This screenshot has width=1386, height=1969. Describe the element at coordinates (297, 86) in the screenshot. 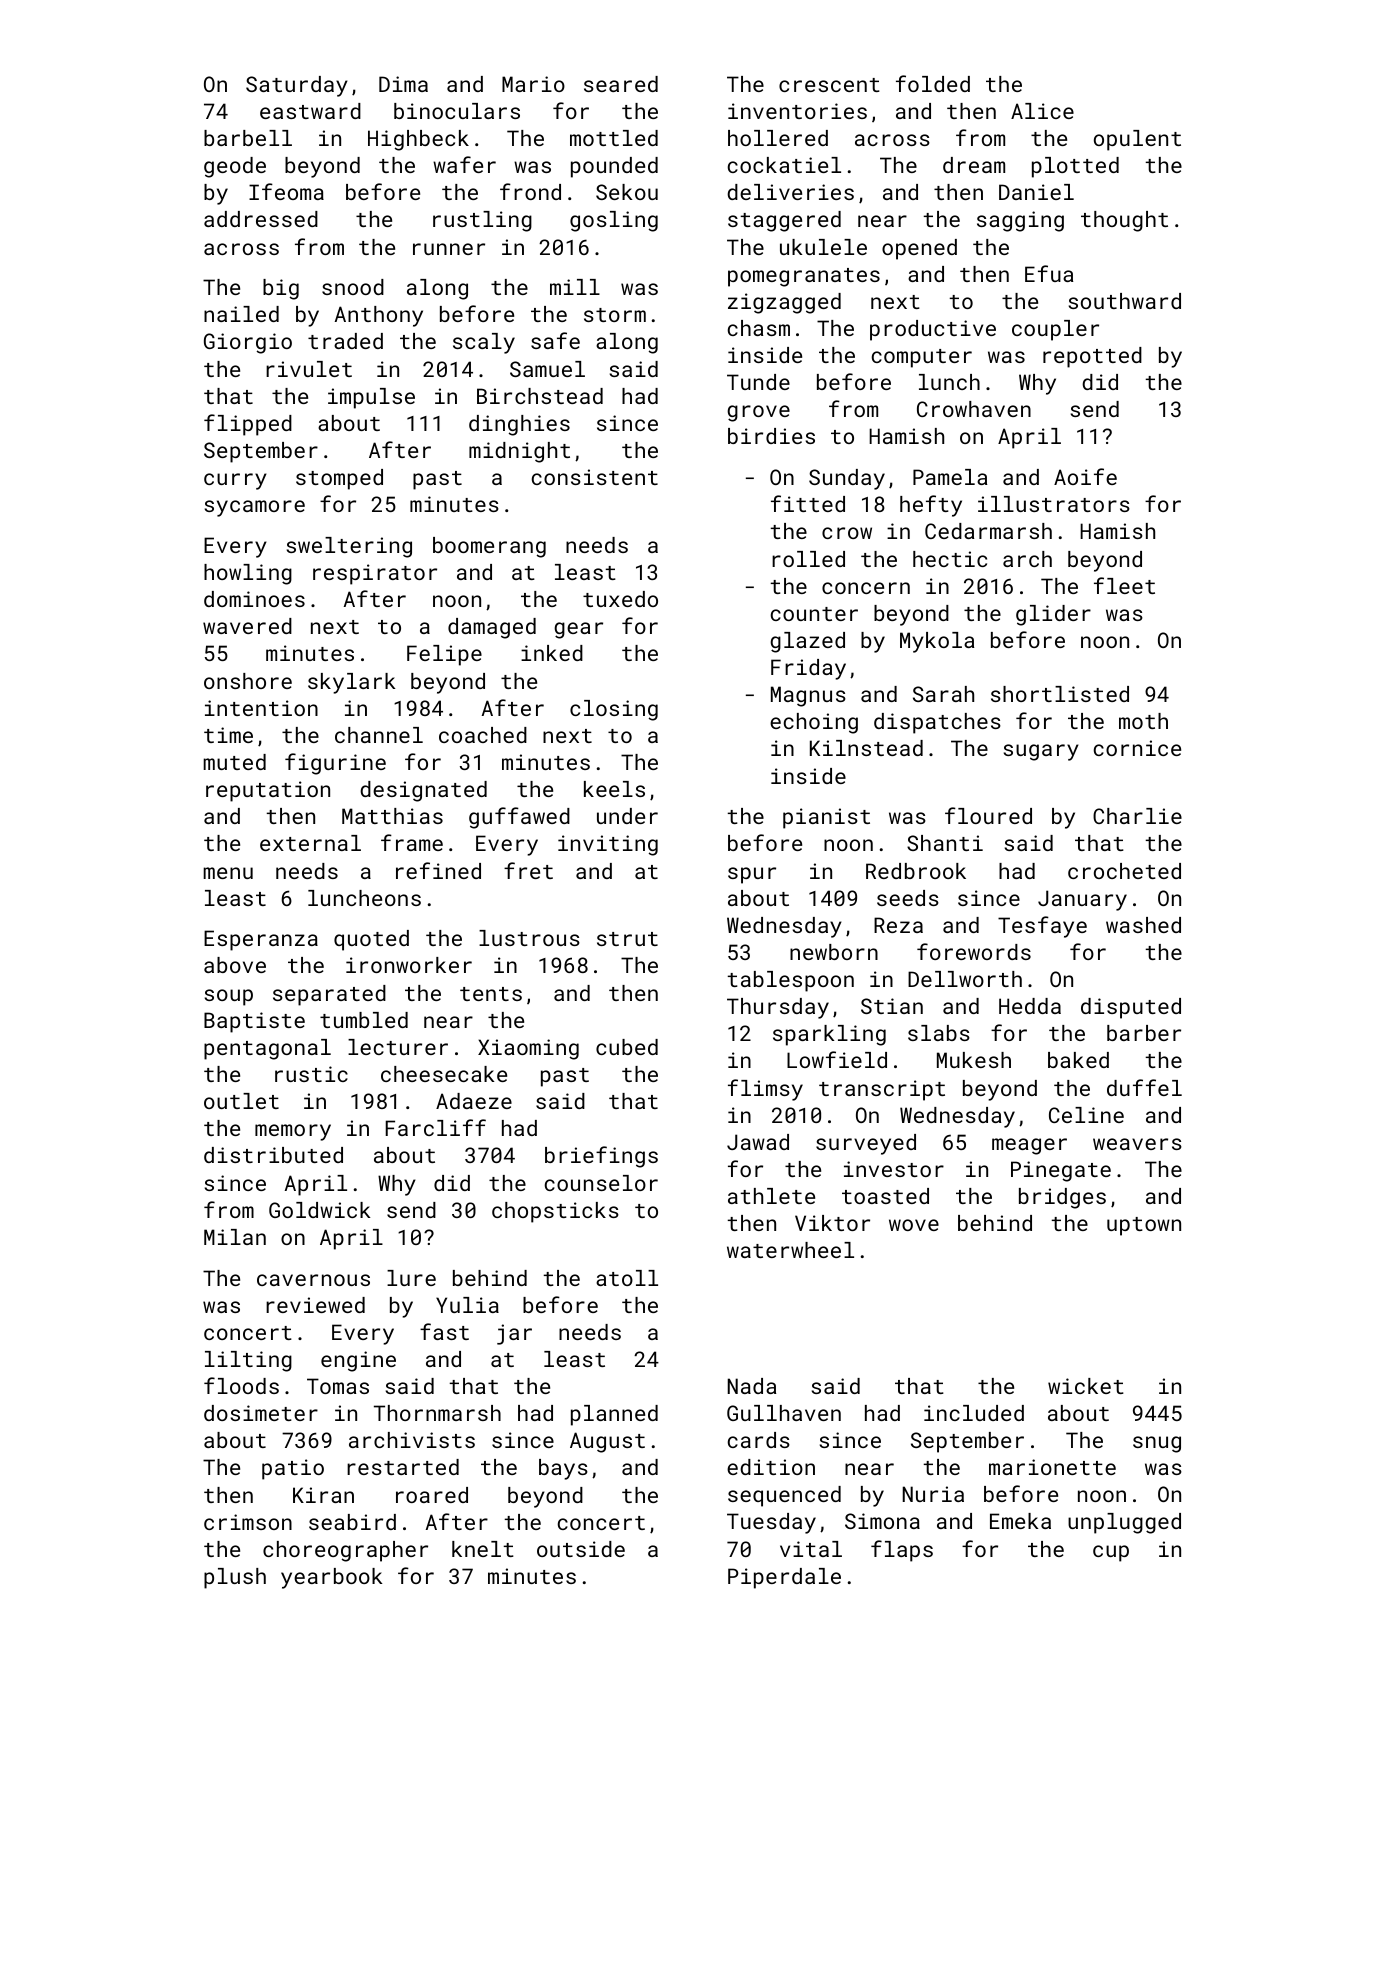

I see `Saturday` at that location.
